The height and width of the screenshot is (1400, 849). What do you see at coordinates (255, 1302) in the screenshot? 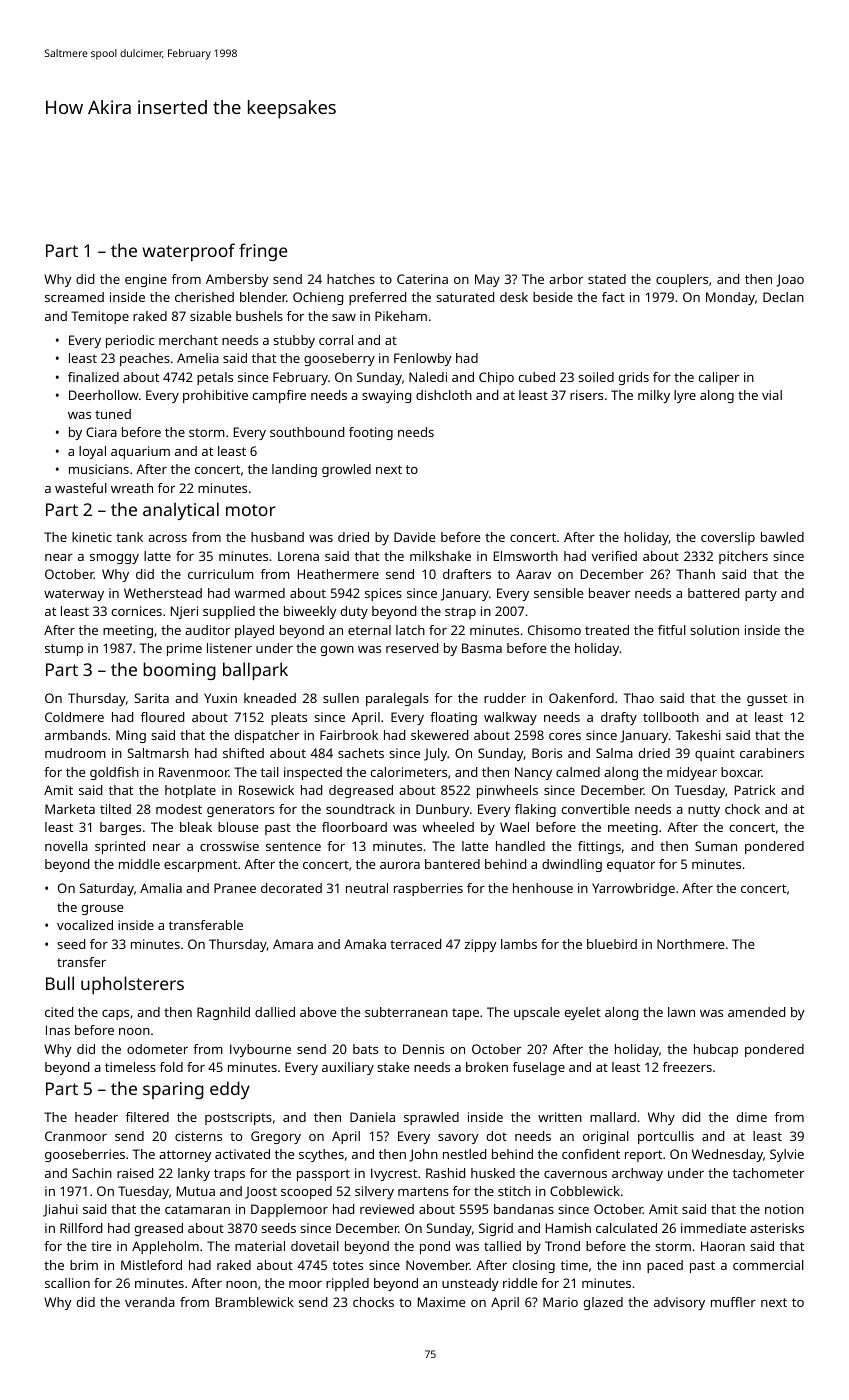
I see `Bramblewick` at bounding box center [255, 1302].
